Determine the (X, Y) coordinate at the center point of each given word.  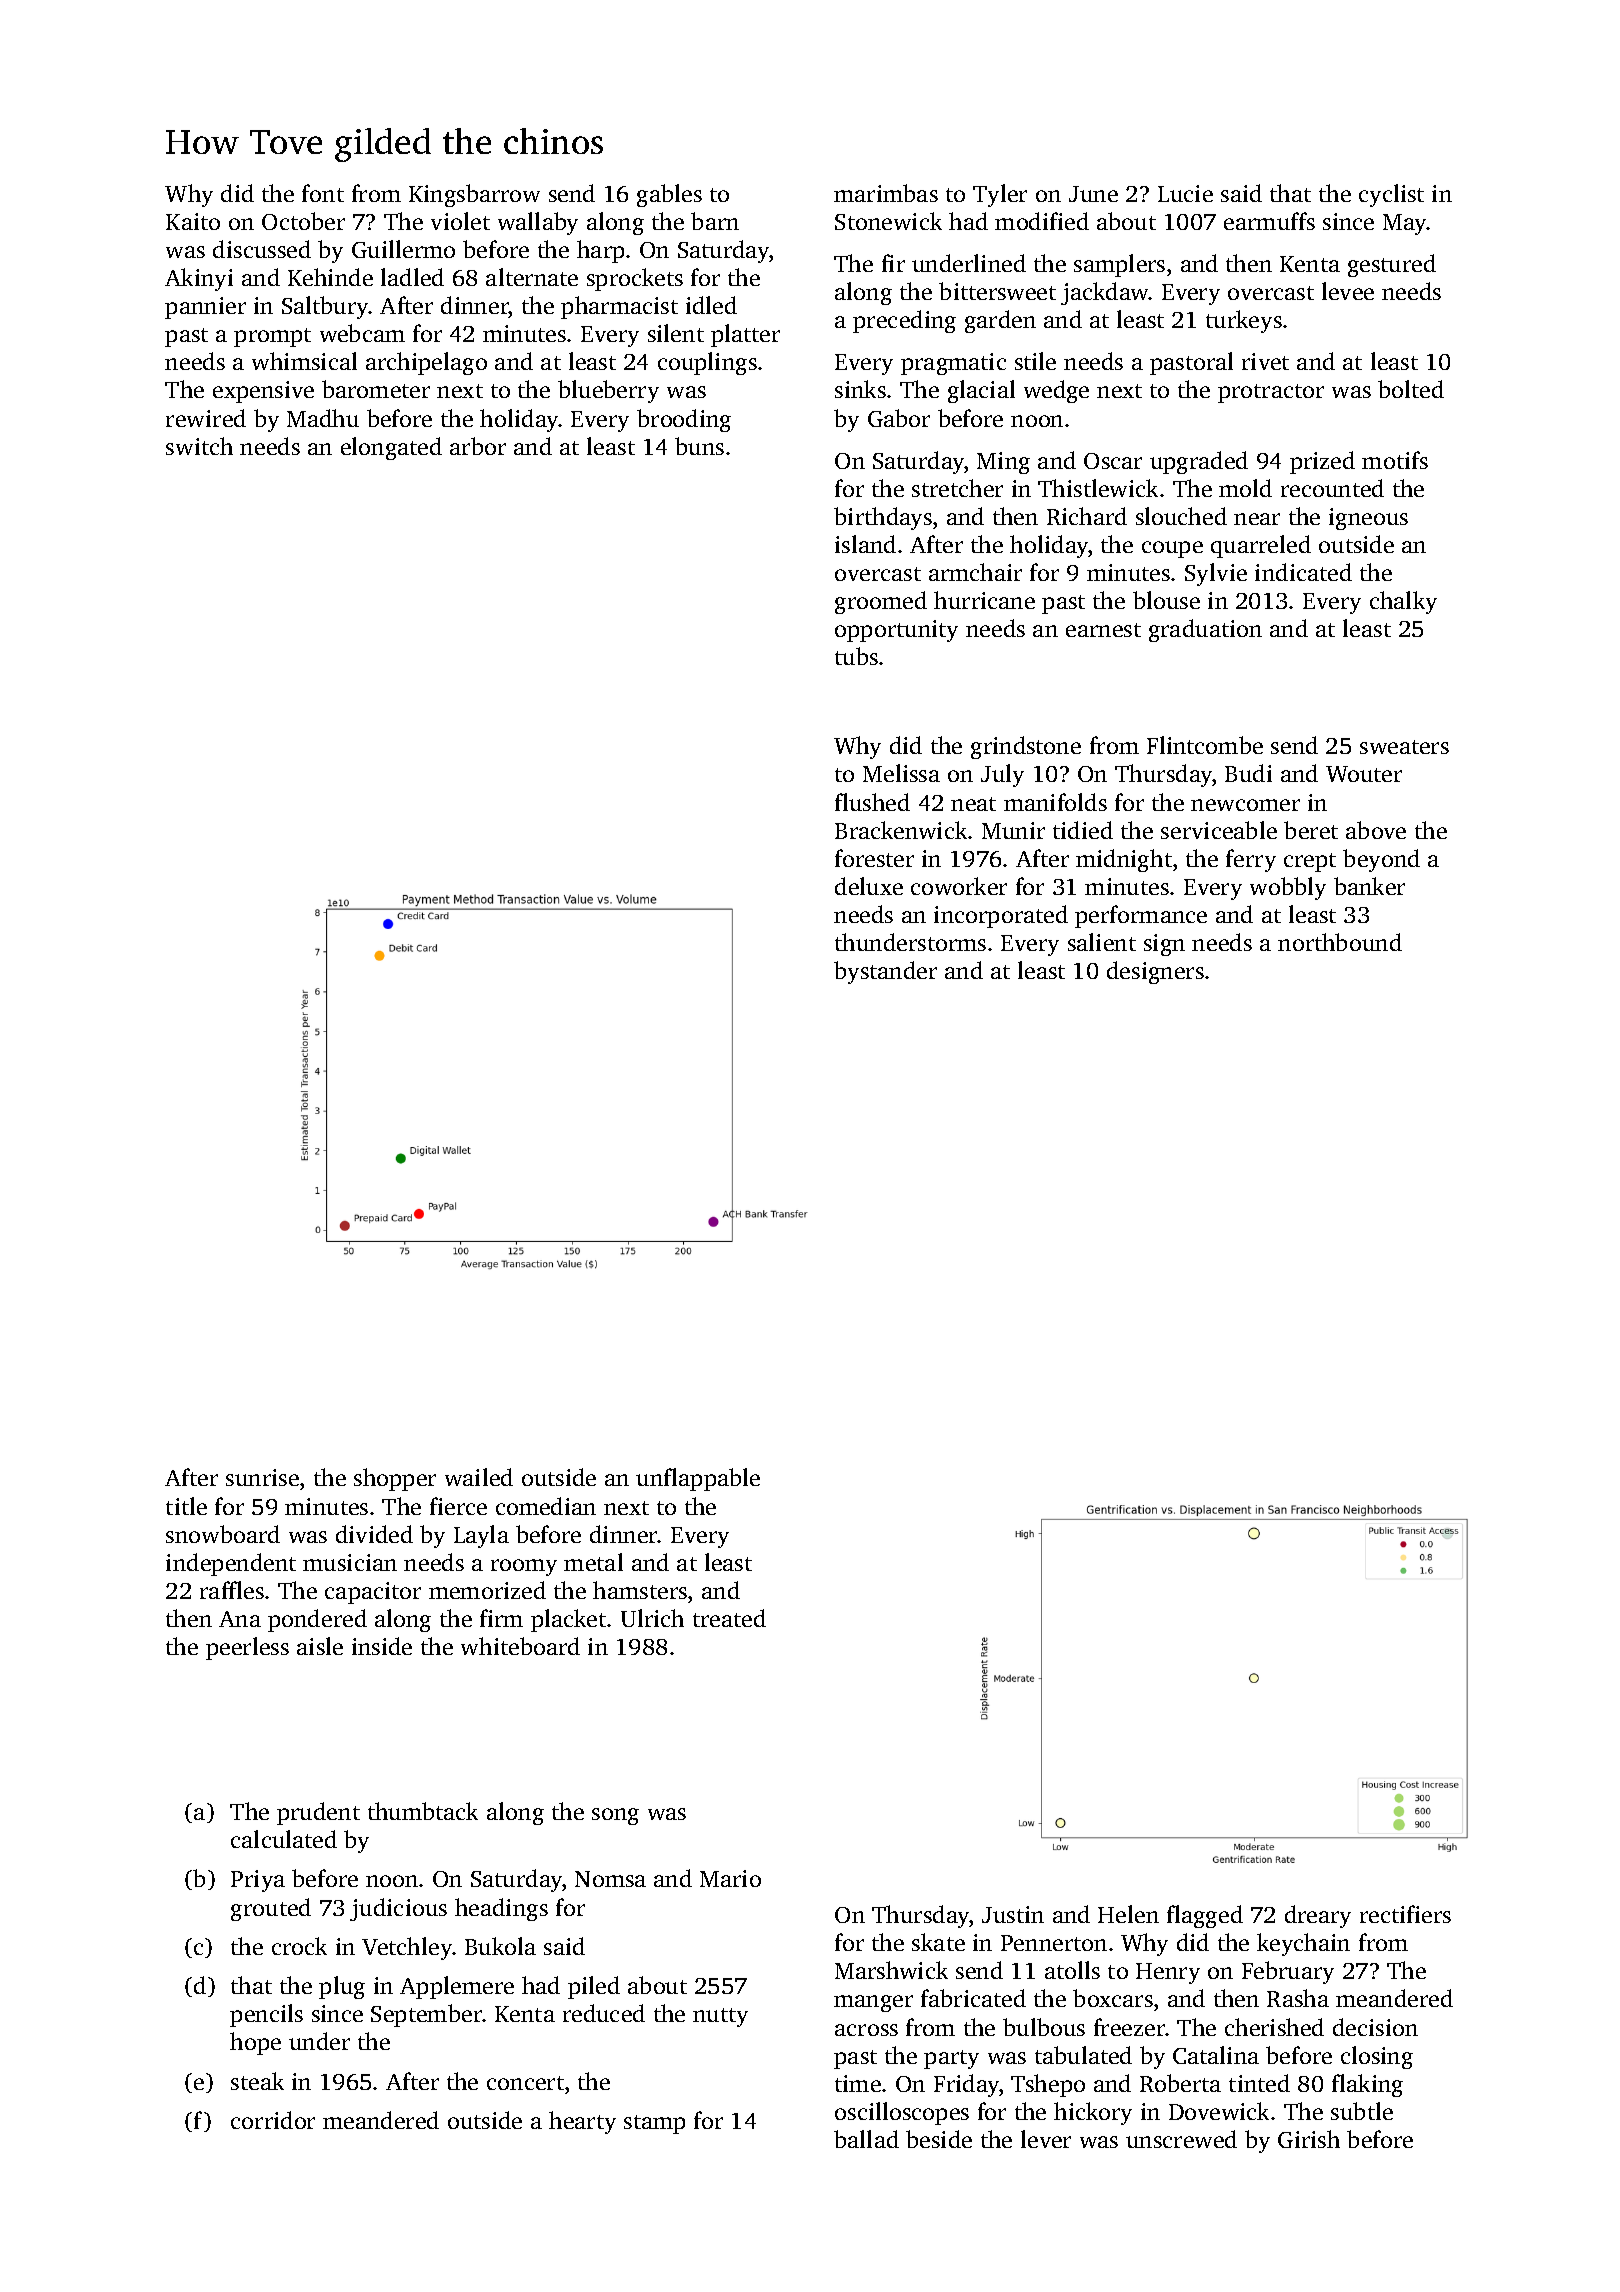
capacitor (373, 1593)
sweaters (1404, 747)
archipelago (426, 363)
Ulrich (652, 1618)
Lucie (1185, 193)
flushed (872, 802)
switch (199, 446)
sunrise (262, 1477)
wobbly (1288, 888)
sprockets (635, 279)
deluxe (869, 886)
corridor (273, 2120)
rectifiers (1405, 1914)
